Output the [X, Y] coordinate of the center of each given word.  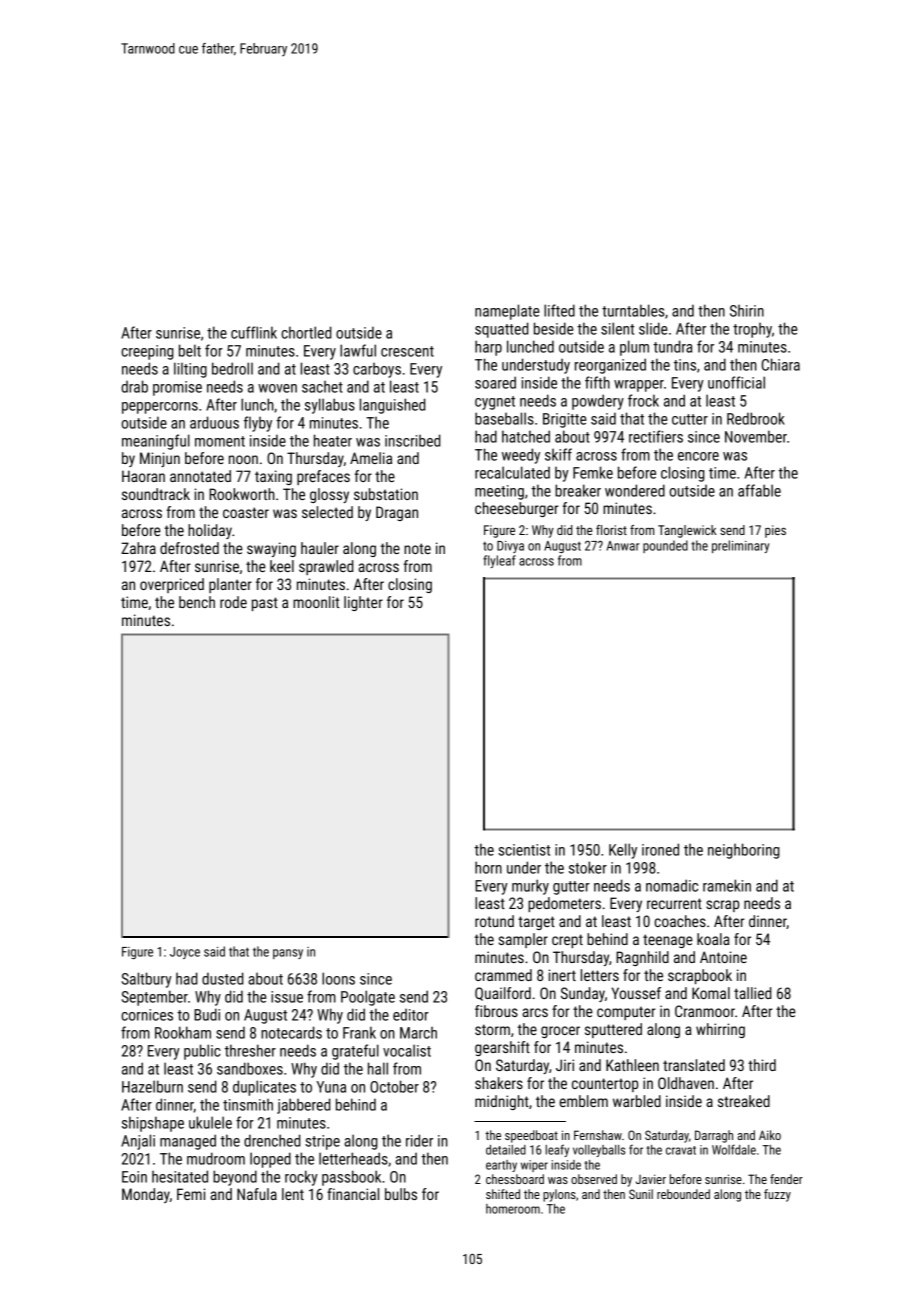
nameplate [507, 312]
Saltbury [147, 980]
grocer [560, 1032]
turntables [633, 310]
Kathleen [632, 1065]
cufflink [254, 332]
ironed [660, 849]
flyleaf [499, 561]
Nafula [257, 1194]
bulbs [401, 1194]
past [265, 604]
